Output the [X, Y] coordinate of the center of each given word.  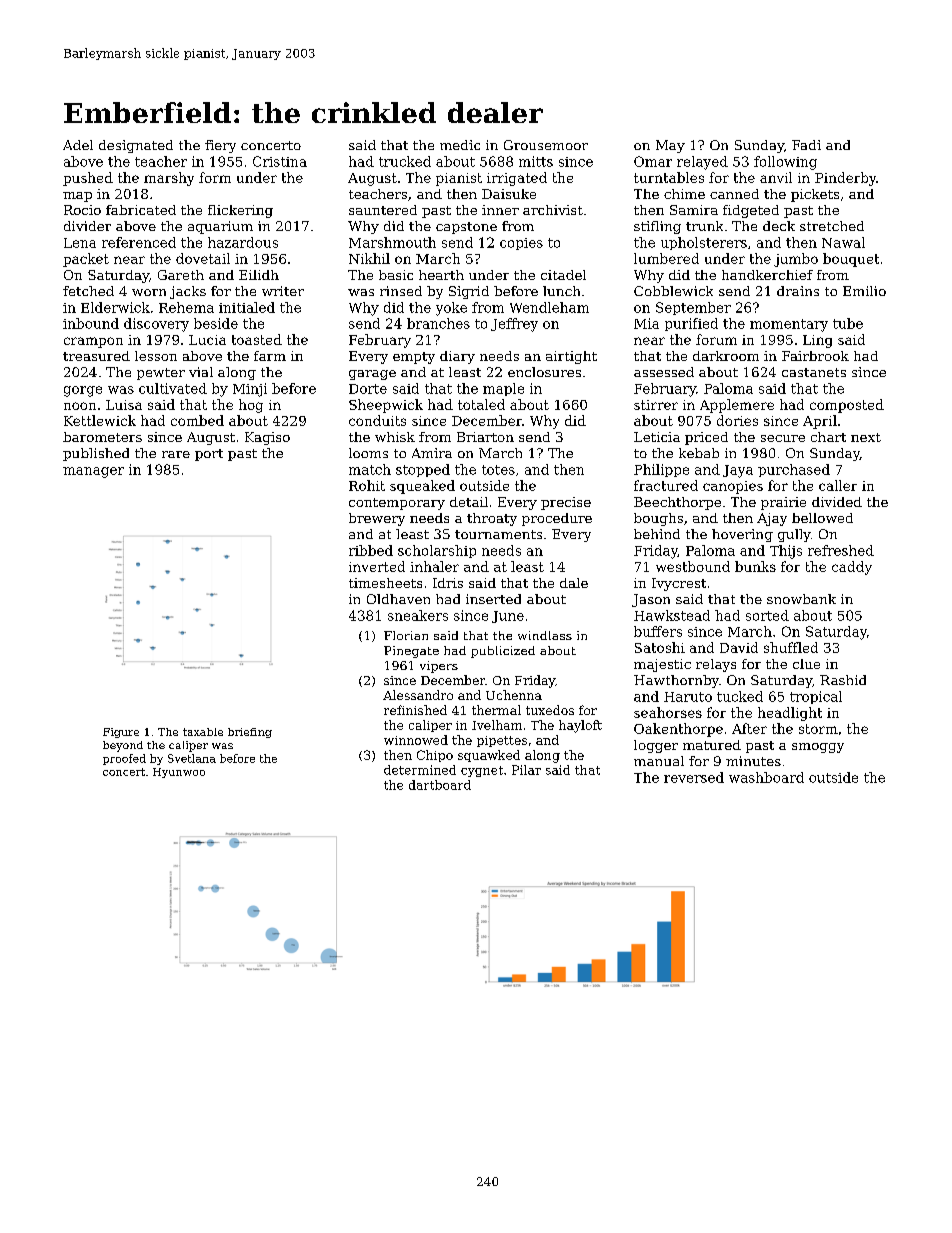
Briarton [485, 437]
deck [779, 226]
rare [176, 454]
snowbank [801, 599]
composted [847, 406]
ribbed [371, 550]
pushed [88, 179]
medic [460, 145]
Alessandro [418, 695]
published [96, 454]
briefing [250, 733]
